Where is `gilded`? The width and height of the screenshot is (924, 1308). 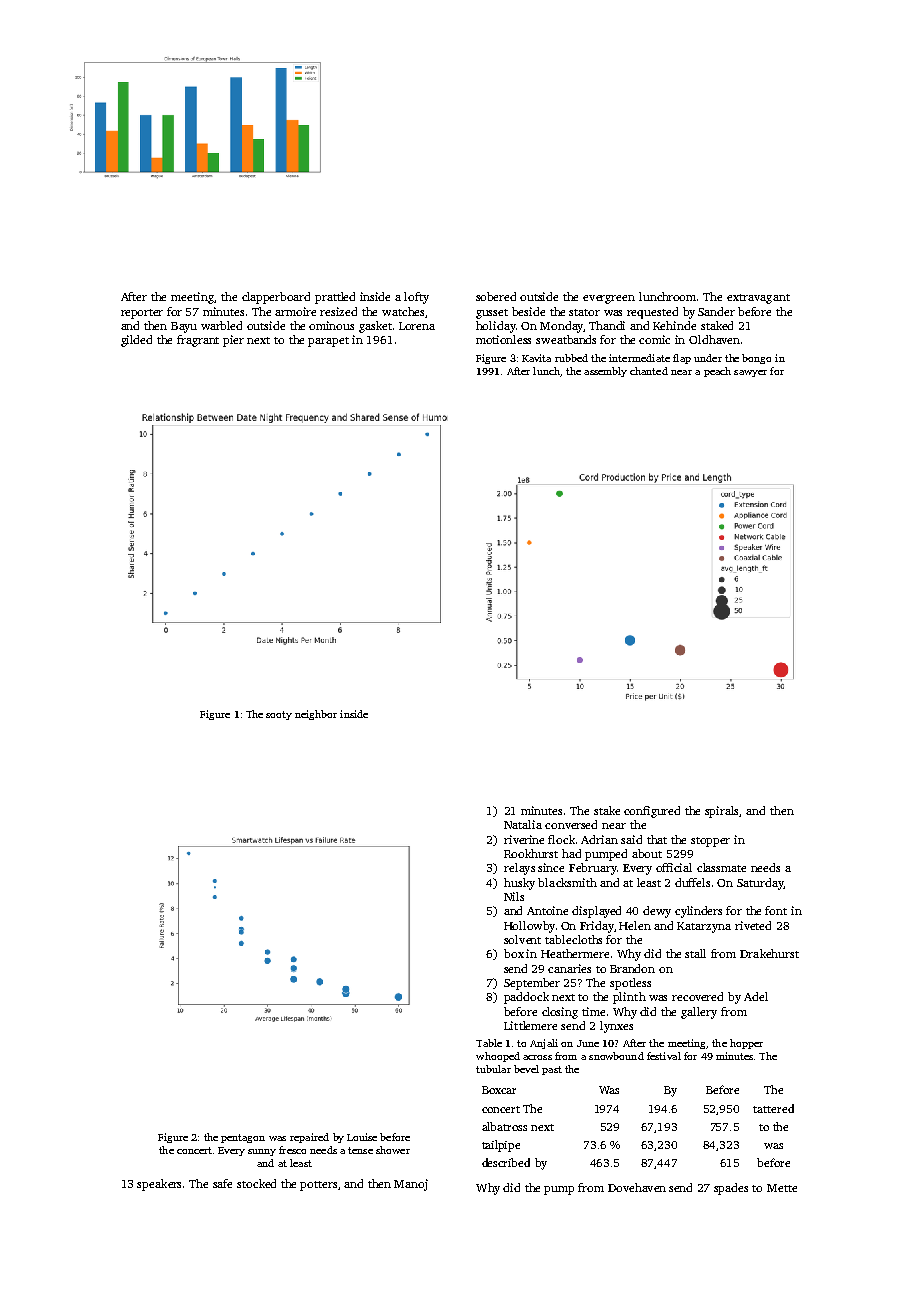
gilded is located at coordinates (136, 341).
